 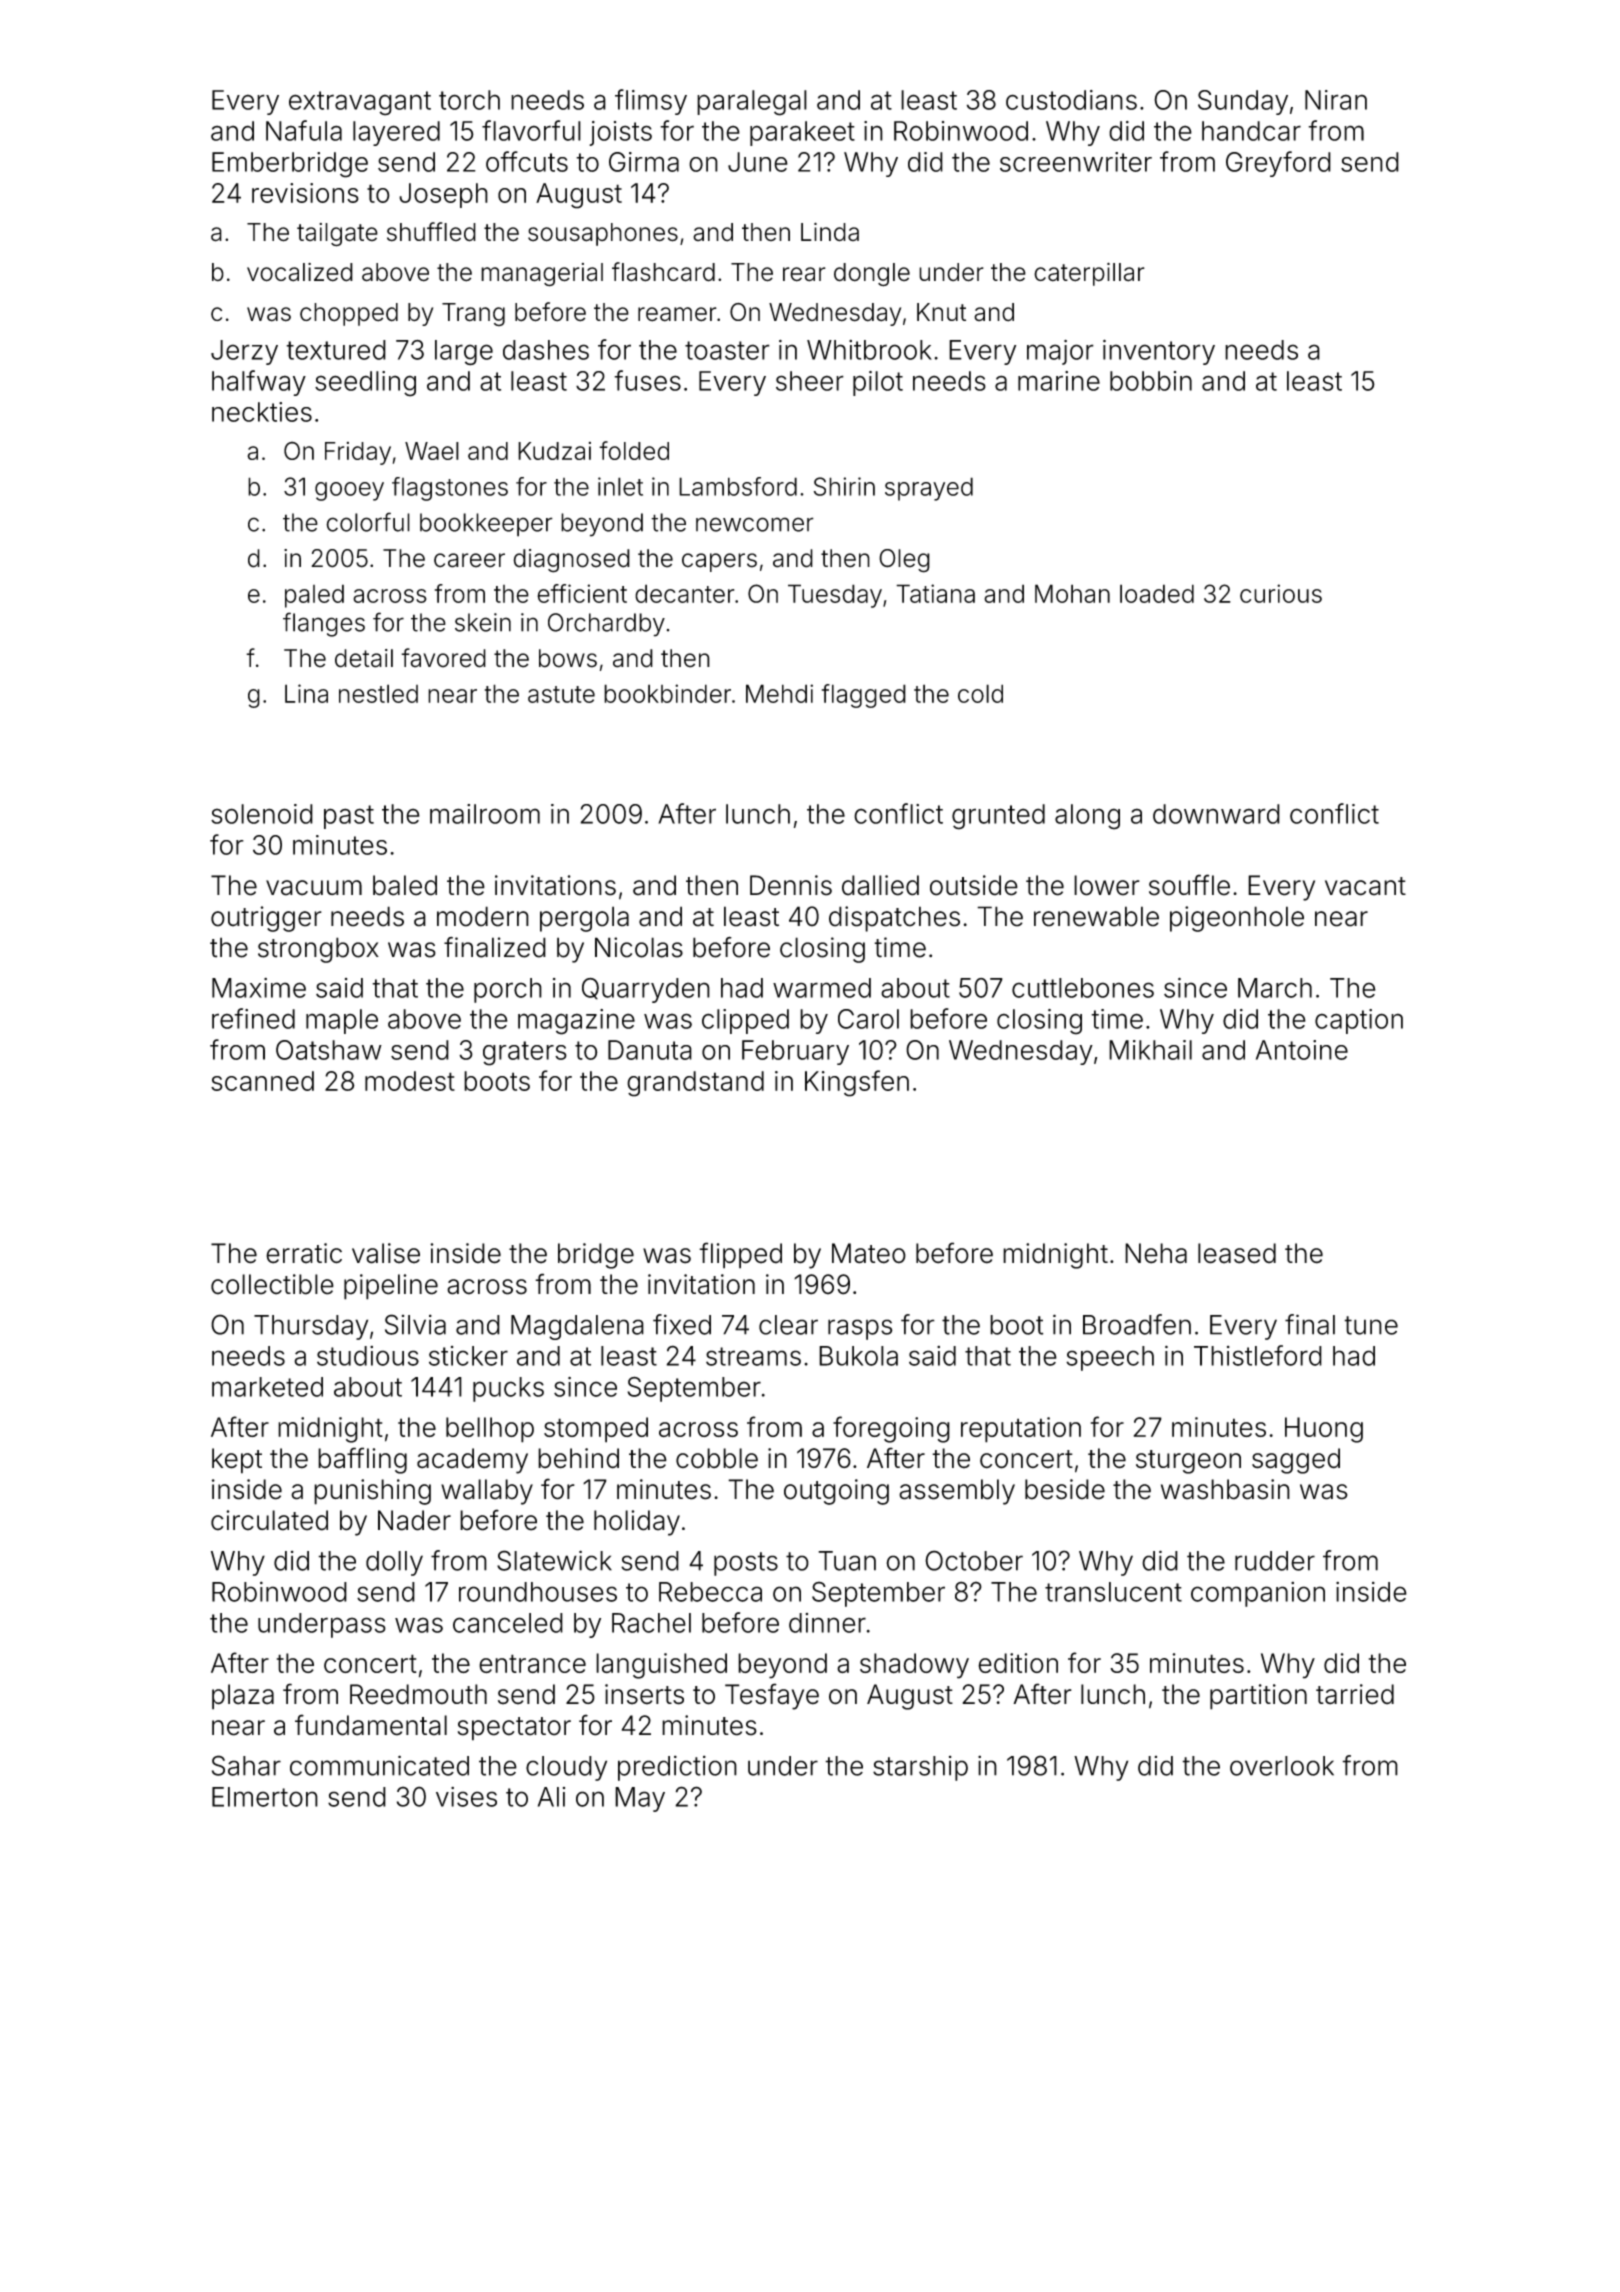 I want to click on Nafula, so click(x=304, y=130).
